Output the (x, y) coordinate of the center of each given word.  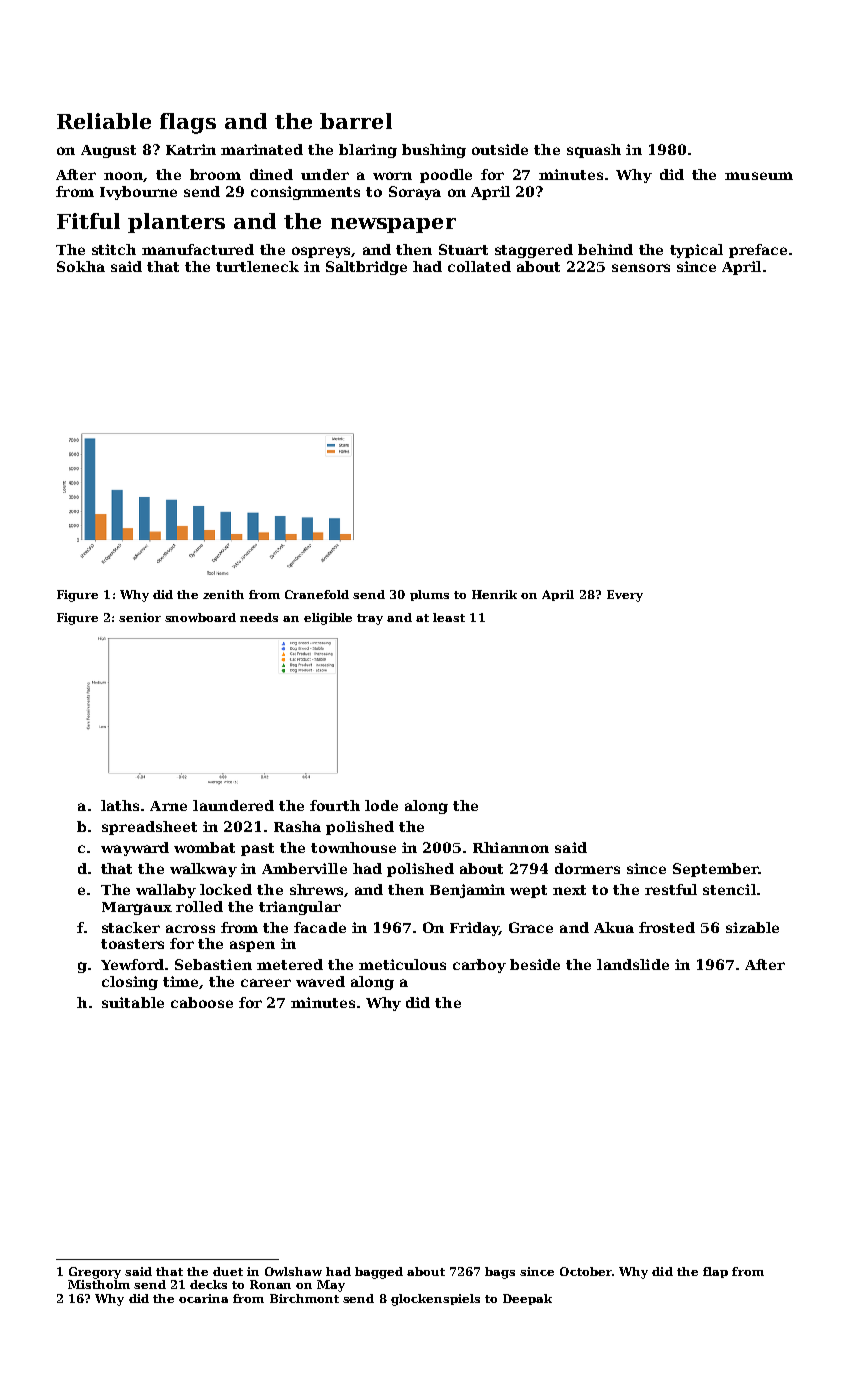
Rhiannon (511, 847)
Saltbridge (366, 268)
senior (140, 617)
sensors (641, 268)
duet (228, 1271)
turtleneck (257, 266)
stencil (729, 889)
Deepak (527, 1299)
